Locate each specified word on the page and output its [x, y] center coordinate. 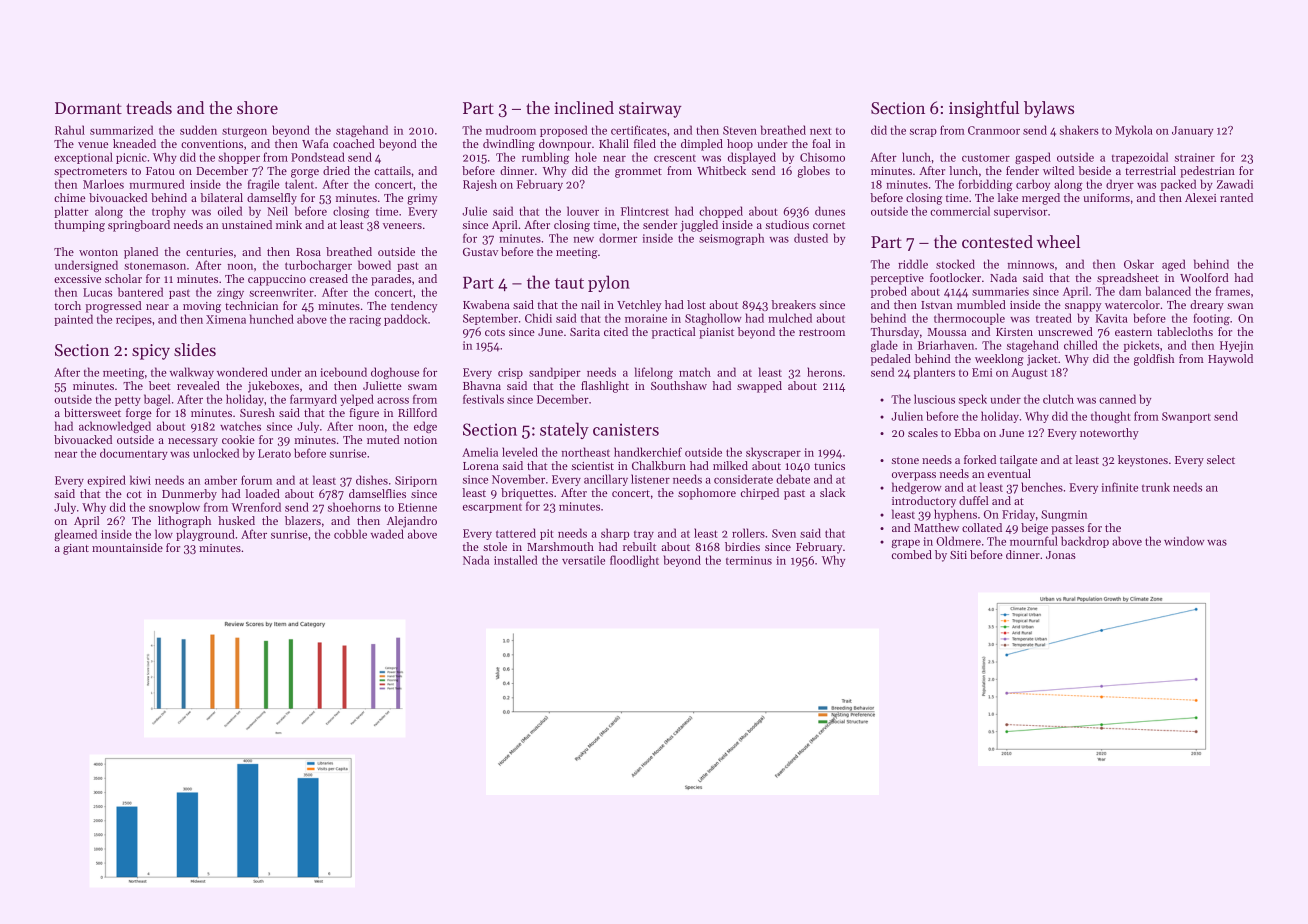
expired [106, 481]
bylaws [1049, 109]
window [1184, 541]
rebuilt [639, 546]
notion [420, 440]
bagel [157, 400]
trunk [1156, 487]
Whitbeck [721, 170]
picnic [131, 158]
